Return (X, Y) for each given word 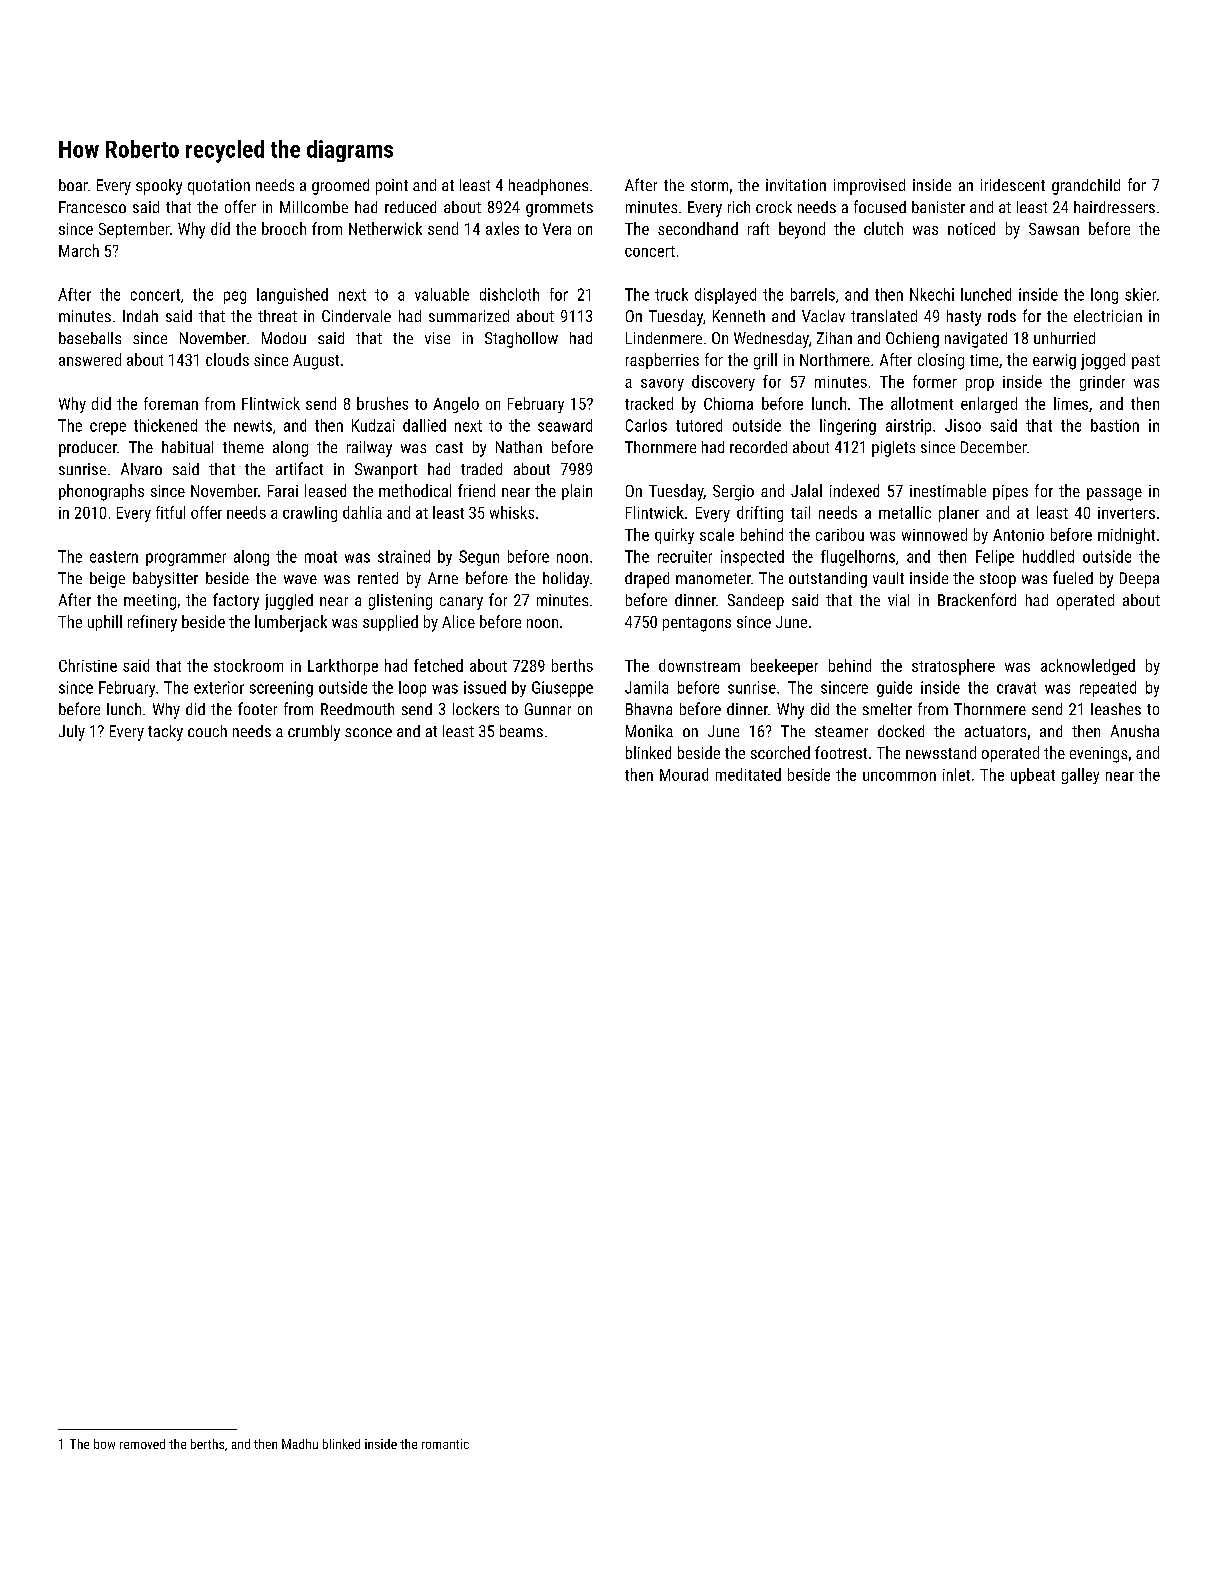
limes (1071, 403)
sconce (368, 732)
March (79, 250)
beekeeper (784, 667)
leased (325, 490)
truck (671, 294)
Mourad (684, 774)
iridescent (1013, 185)
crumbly (314, 733)
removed (142, 1444)
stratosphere (953, 667)
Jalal (806, 490)
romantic (445, 1444)
